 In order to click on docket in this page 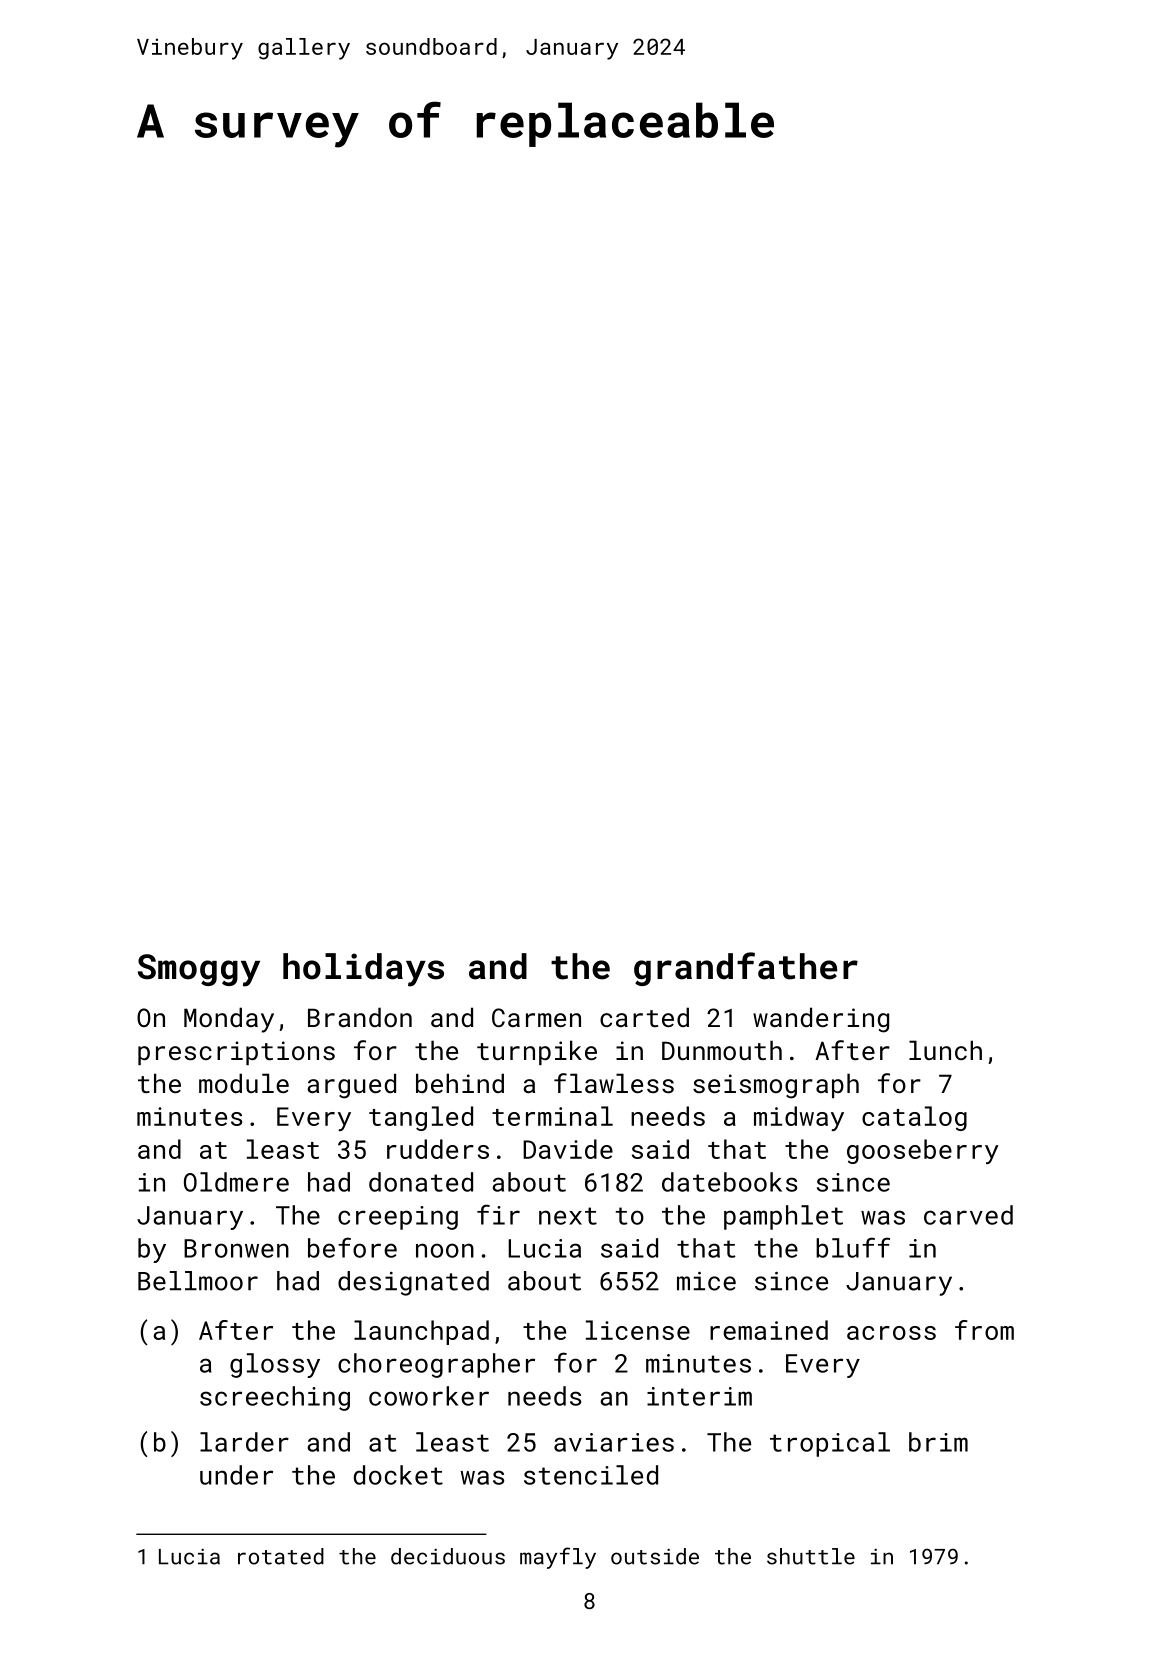, I will do `click(398, 1475)`.
